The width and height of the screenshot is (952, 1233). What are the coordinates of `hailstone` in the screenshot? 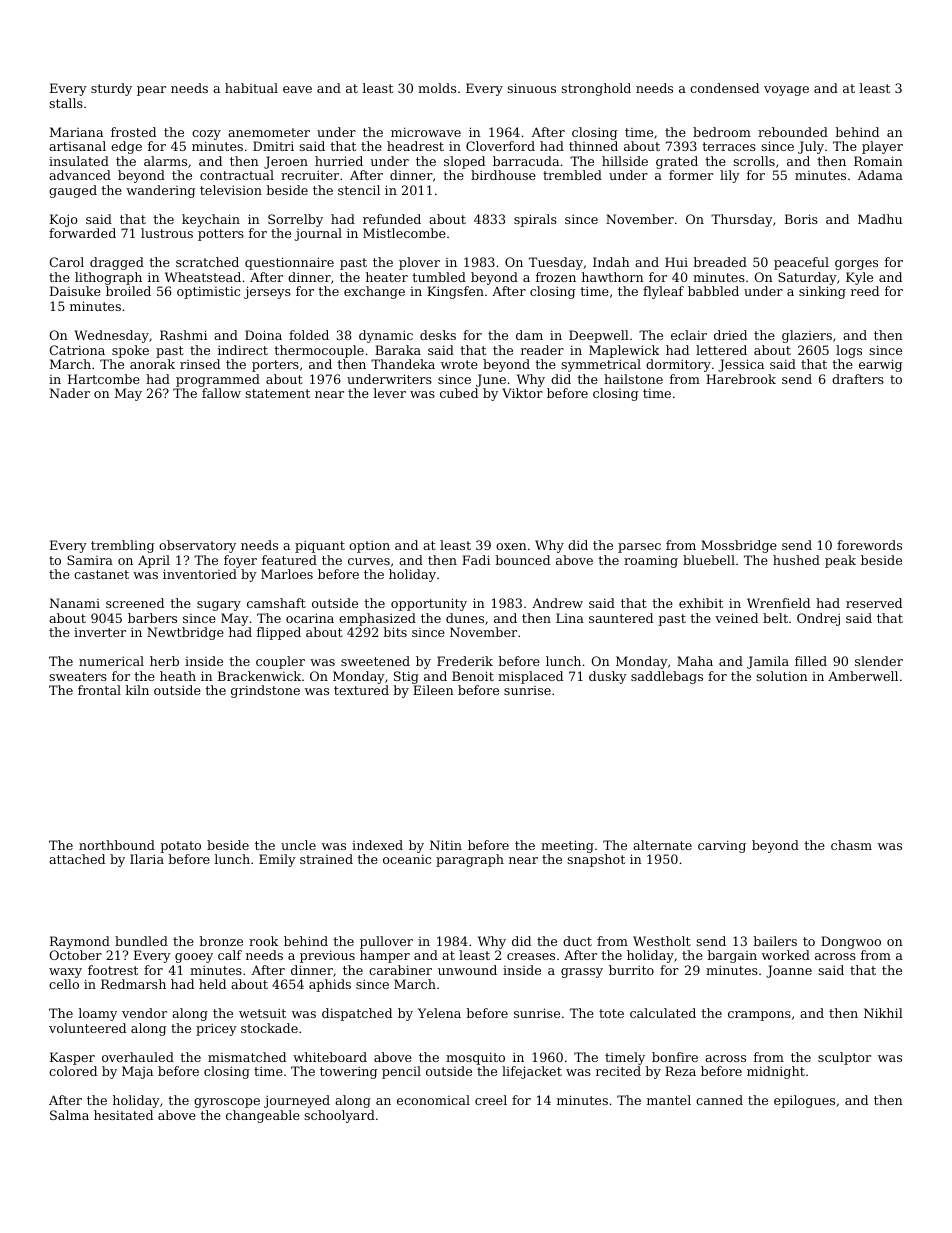 It's located at (633, 379).
